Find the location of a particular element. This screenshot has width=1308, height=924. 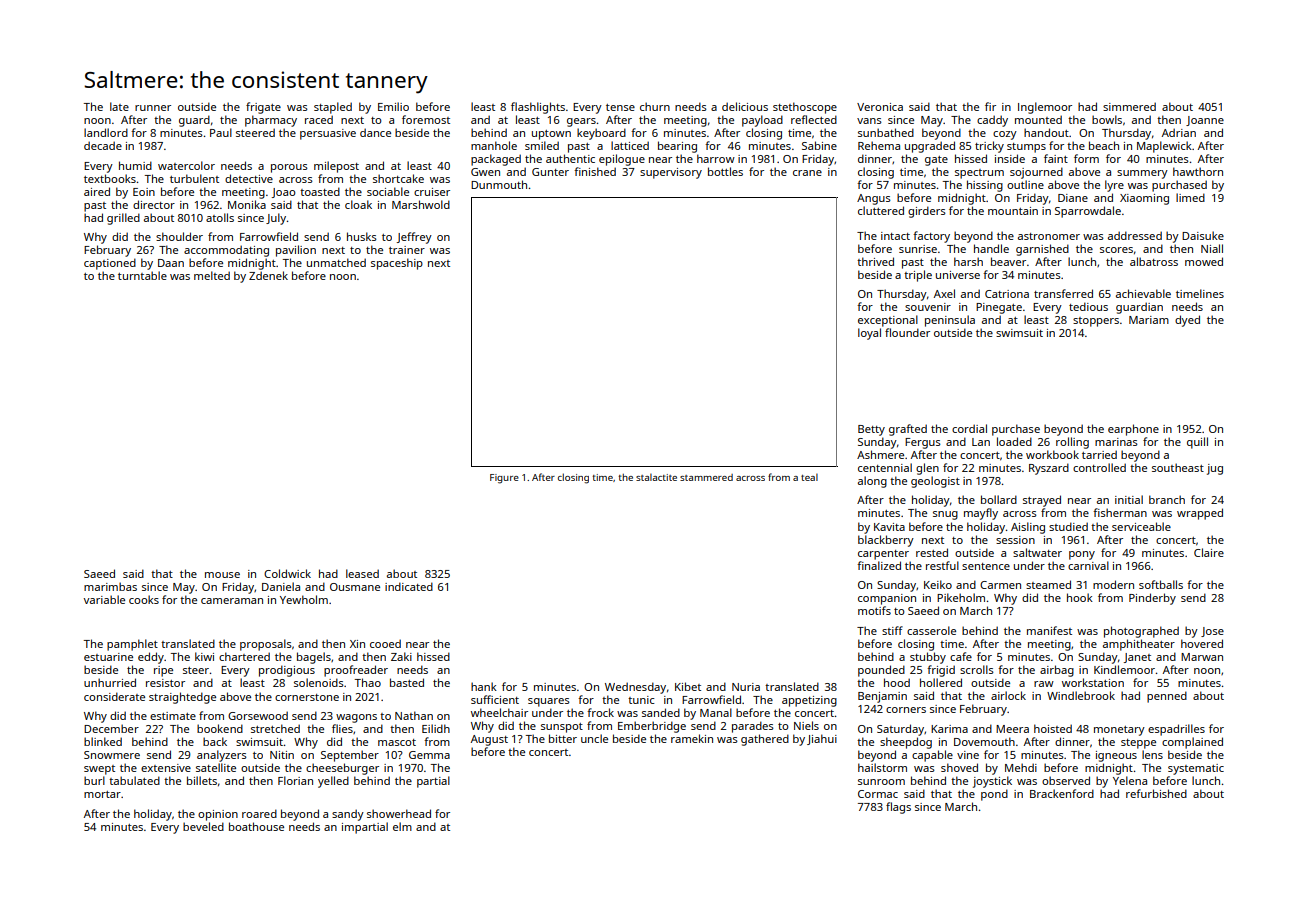

beveled is located at coordinates (203, 826).
